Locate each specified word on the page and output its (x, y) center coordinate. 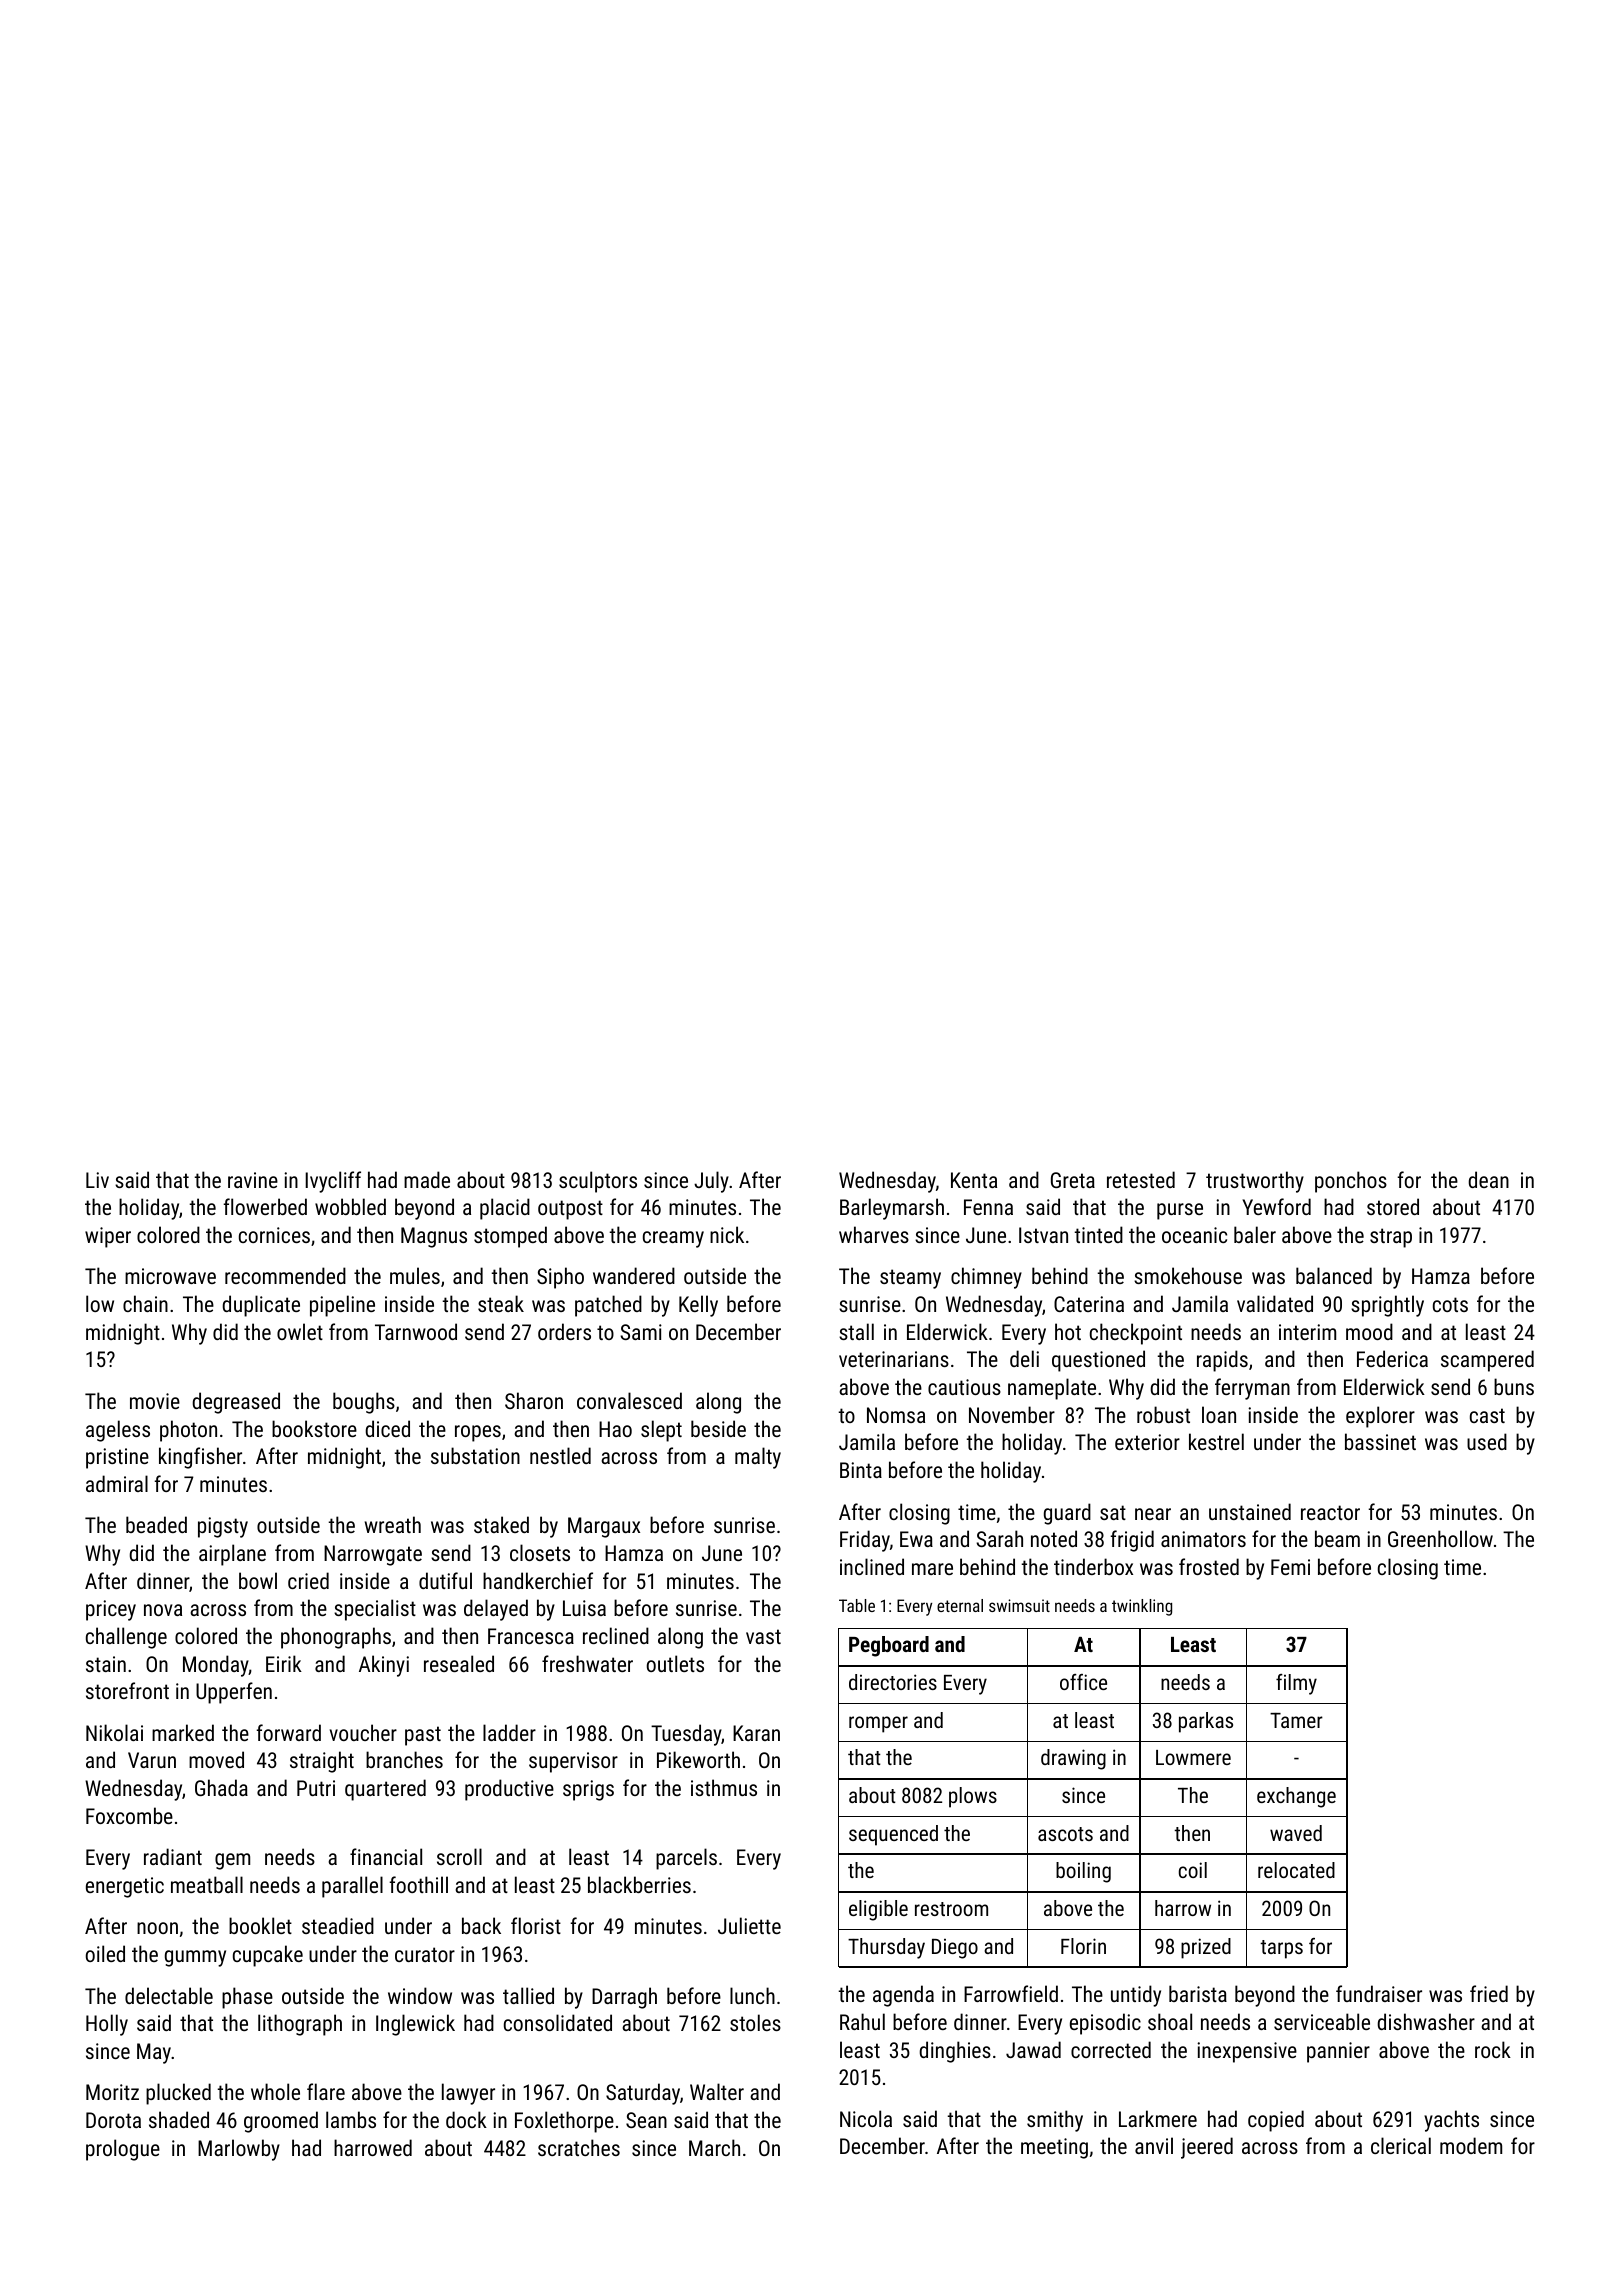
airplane (232, 1555)
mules (415, 1275)
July (711, 1182)
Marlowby (239, 2150)
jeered (1207, 2148)
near (1153, 1514)
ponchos (1351, 1182)
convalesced (629, 1400)
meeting (1054, 2148)
